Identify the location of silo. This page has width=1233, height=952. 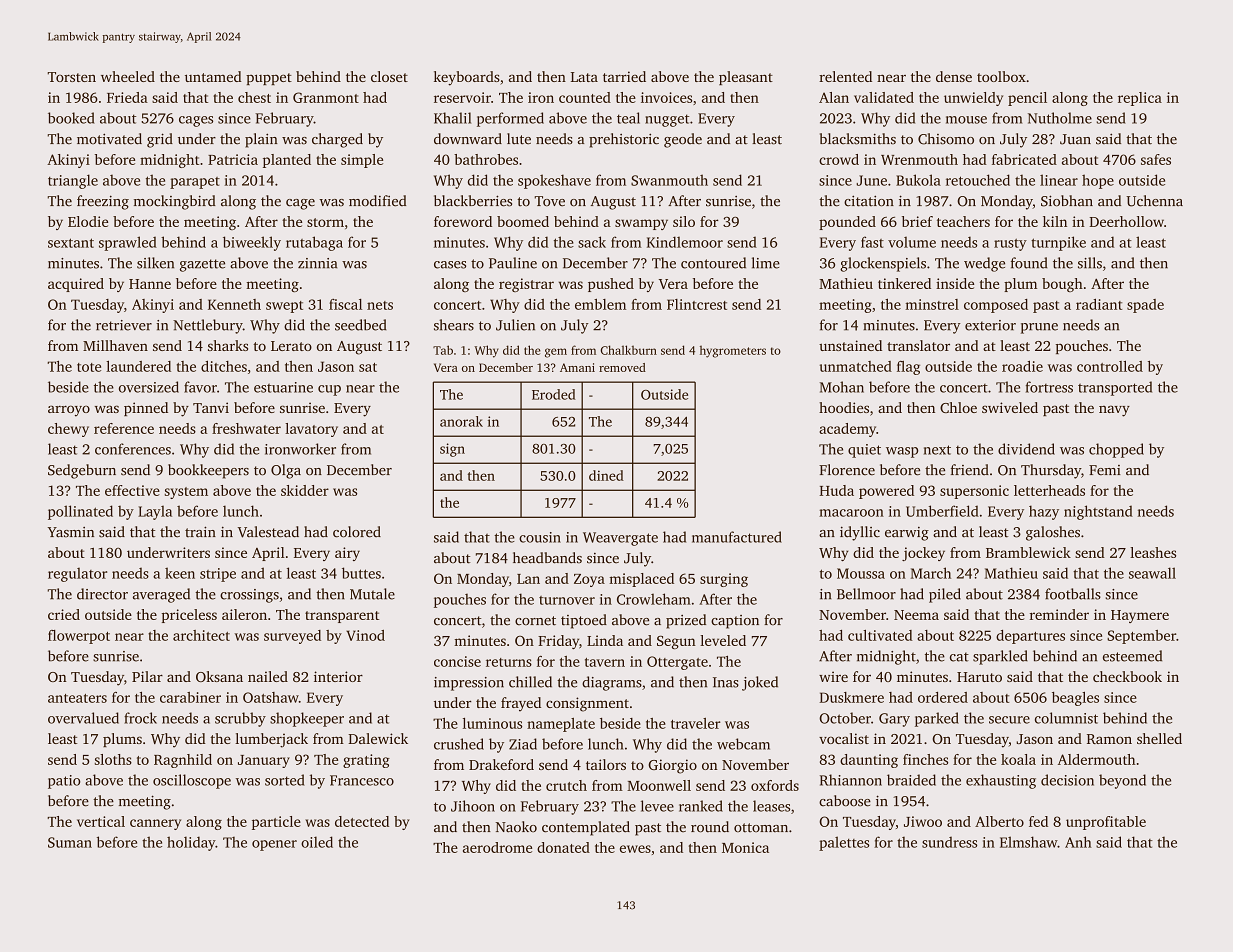
(684, 221).
